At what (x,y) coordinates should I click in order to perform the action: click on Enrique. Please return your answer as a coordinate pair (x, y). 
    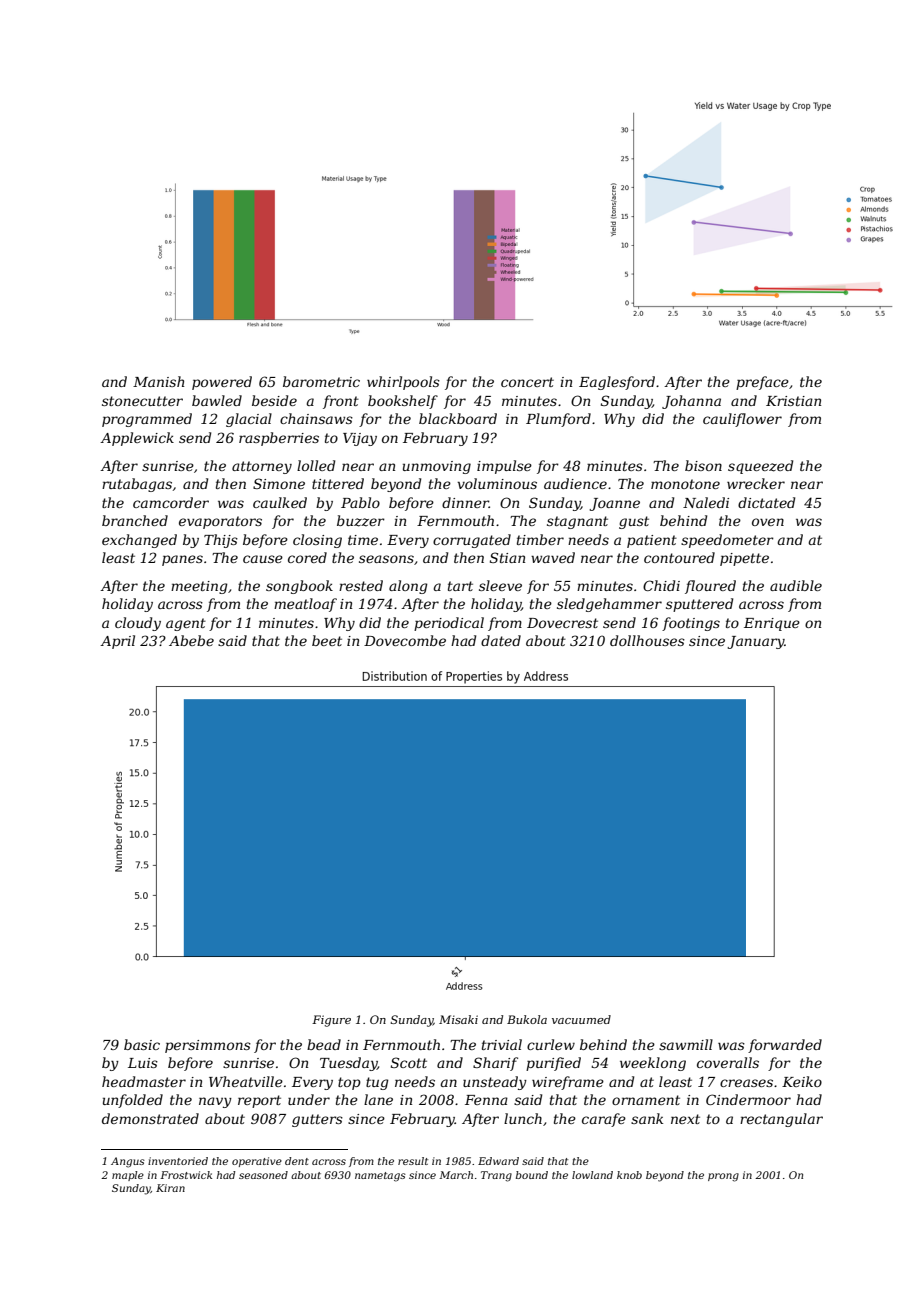
    Looking at the image, I should click on (772, 624).
